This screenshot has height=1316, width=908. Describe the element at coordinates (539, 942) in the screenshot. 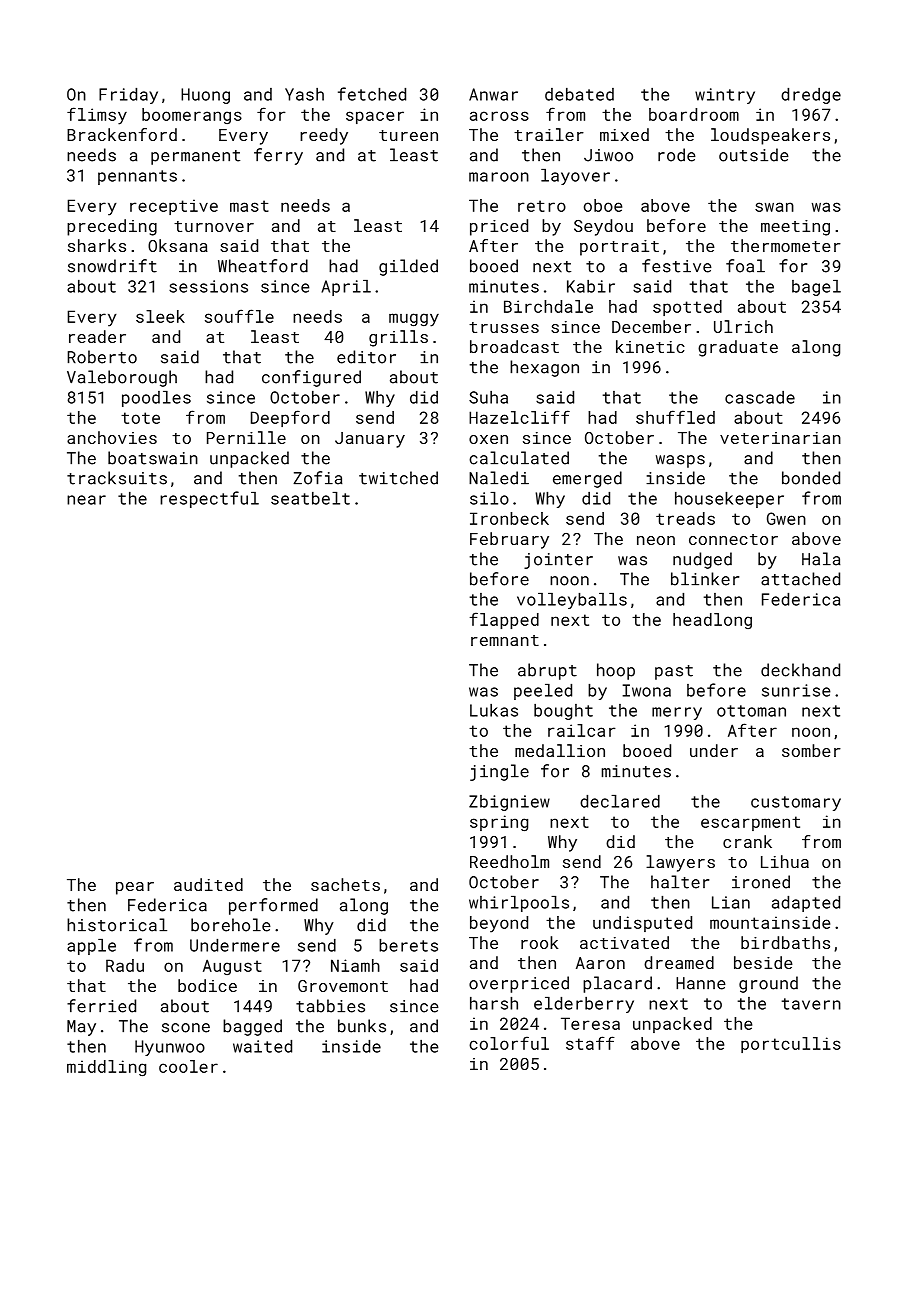

I see `rook` at that location.
